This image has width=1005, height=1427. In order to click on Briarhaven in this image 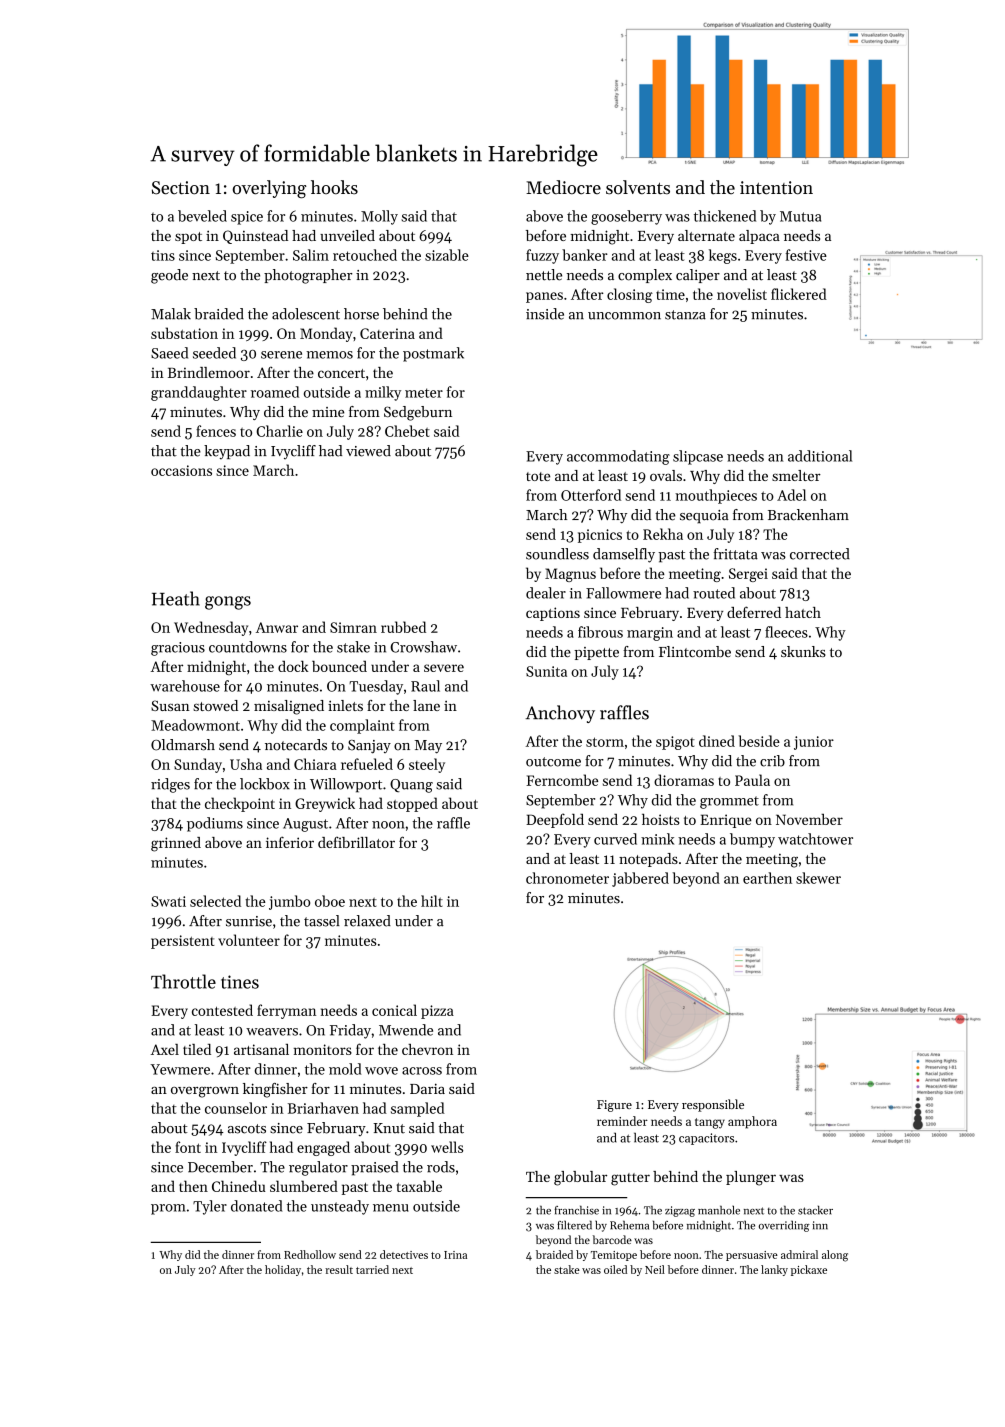, I will do `click(323, 1108)`.
